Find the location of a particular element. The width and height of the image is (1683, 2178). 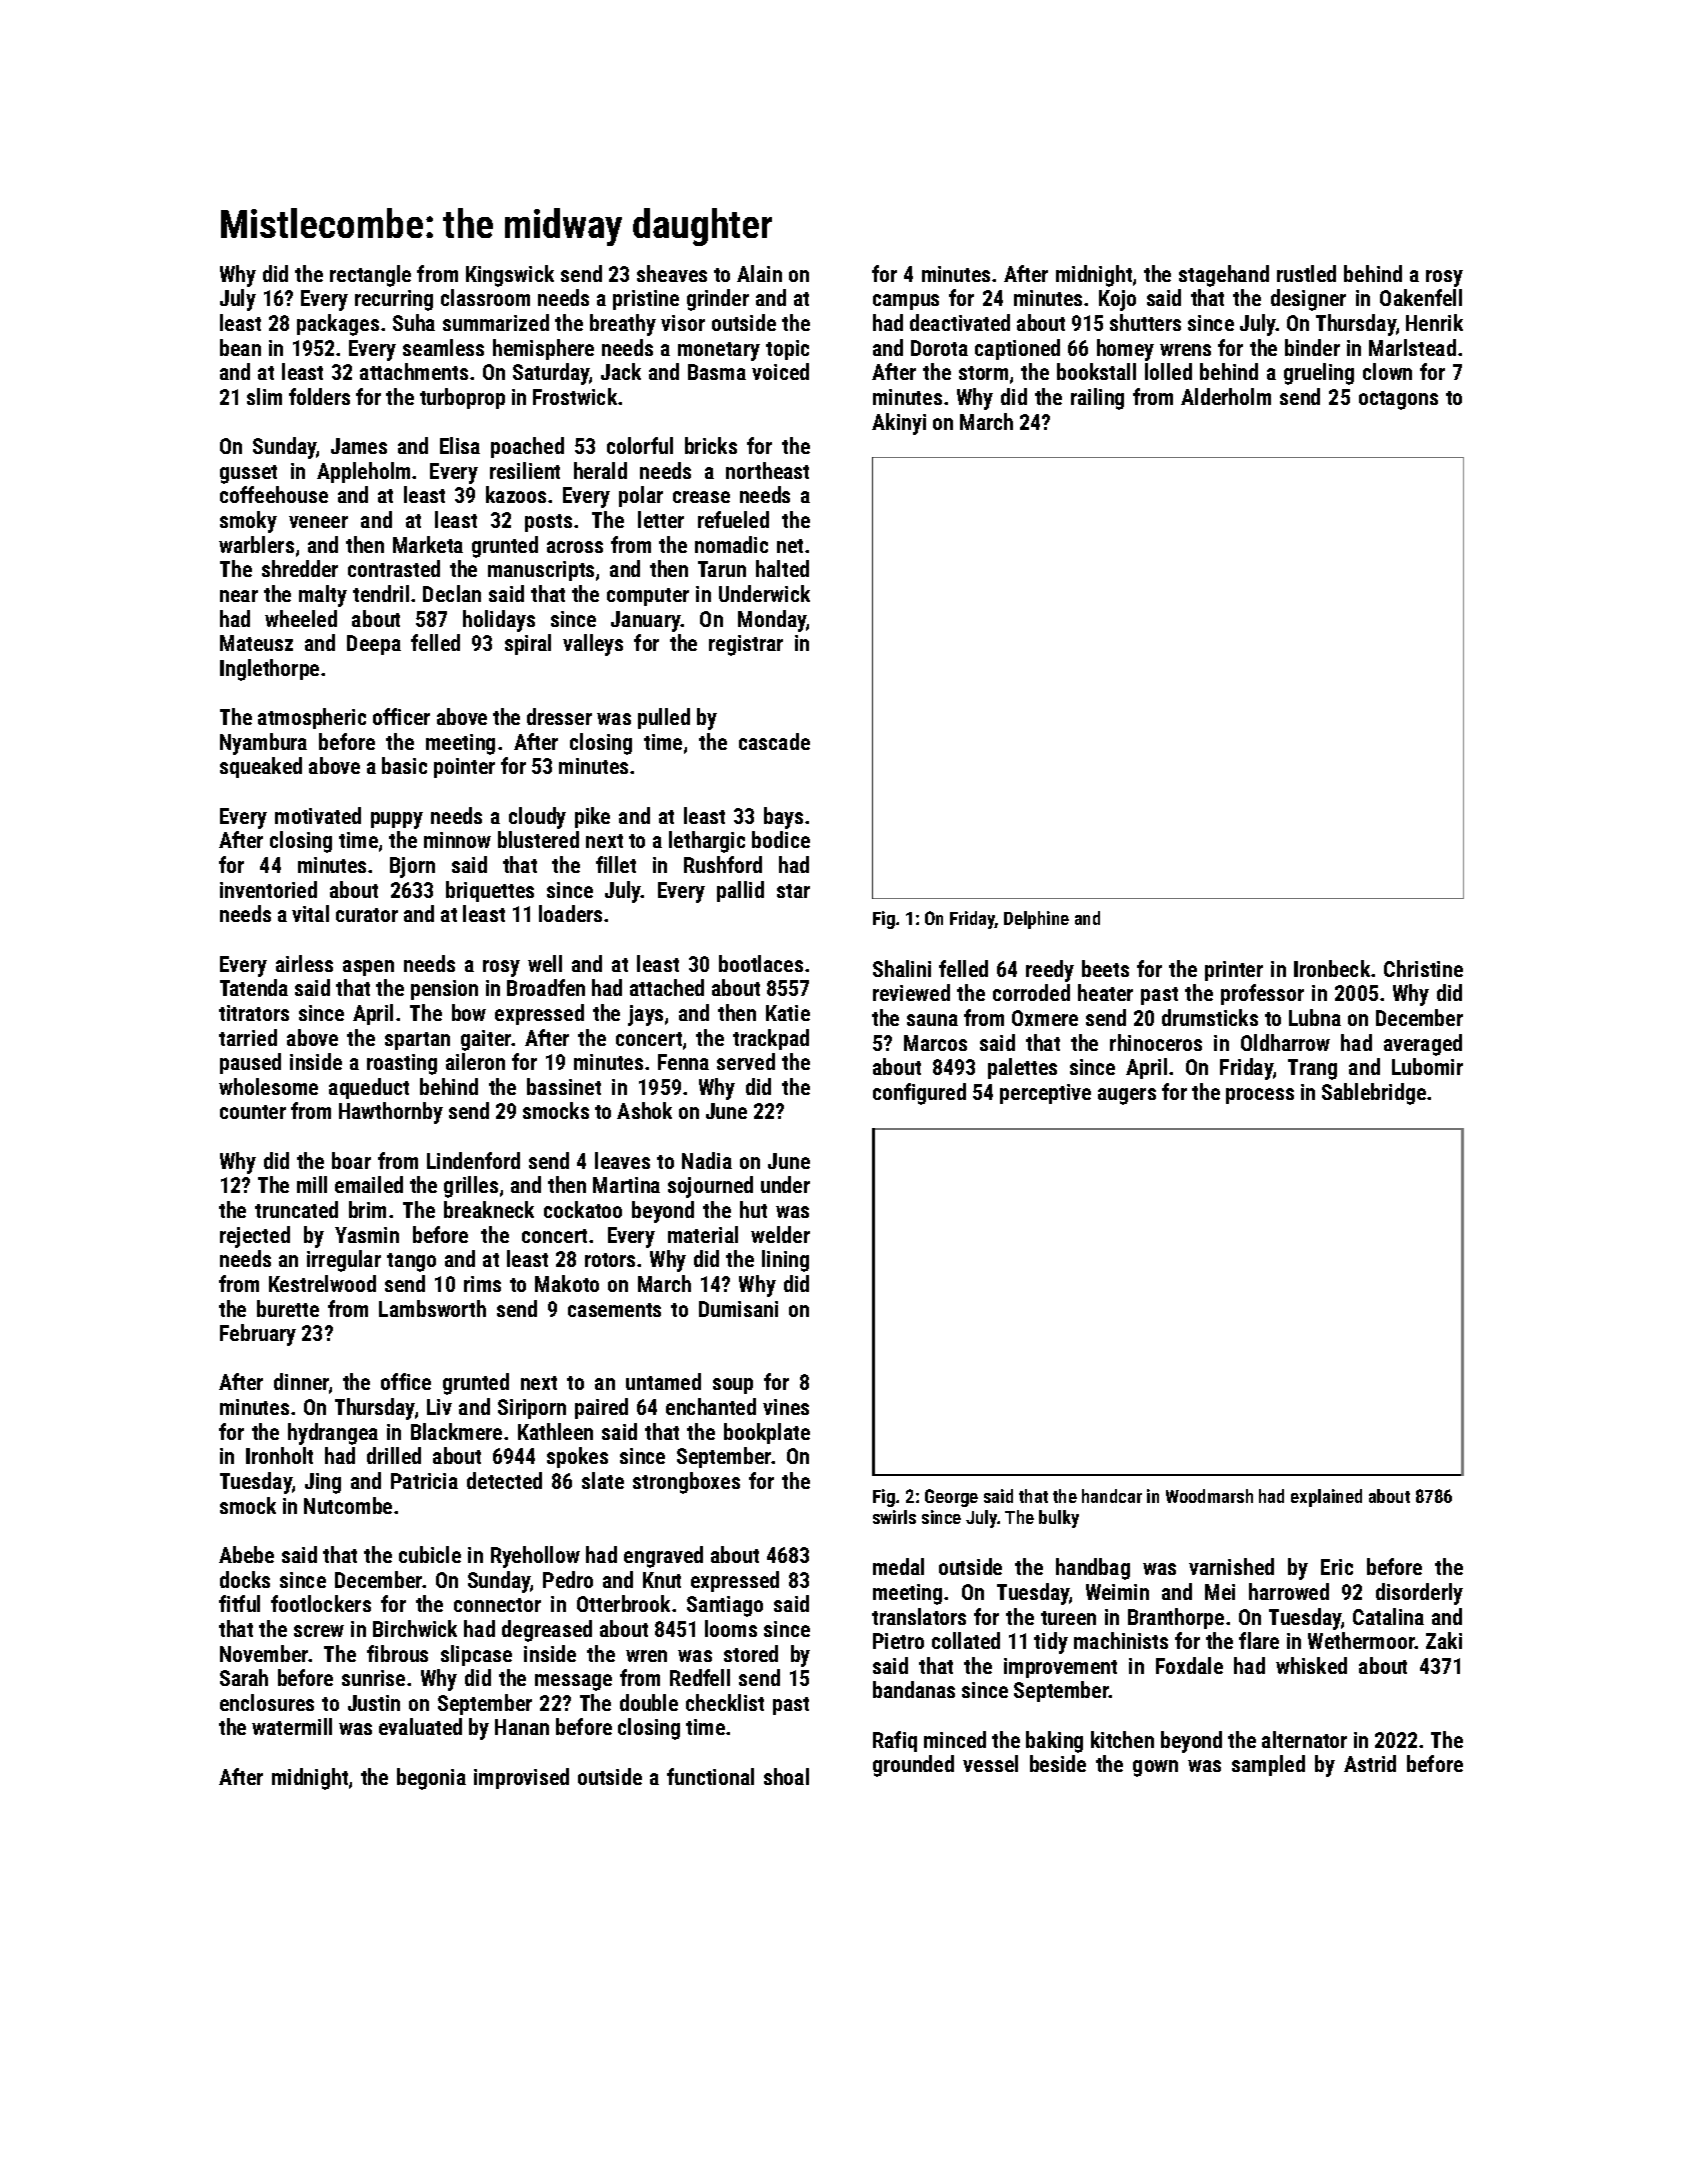

disorderly is located at coordinates (1419, 1594).
